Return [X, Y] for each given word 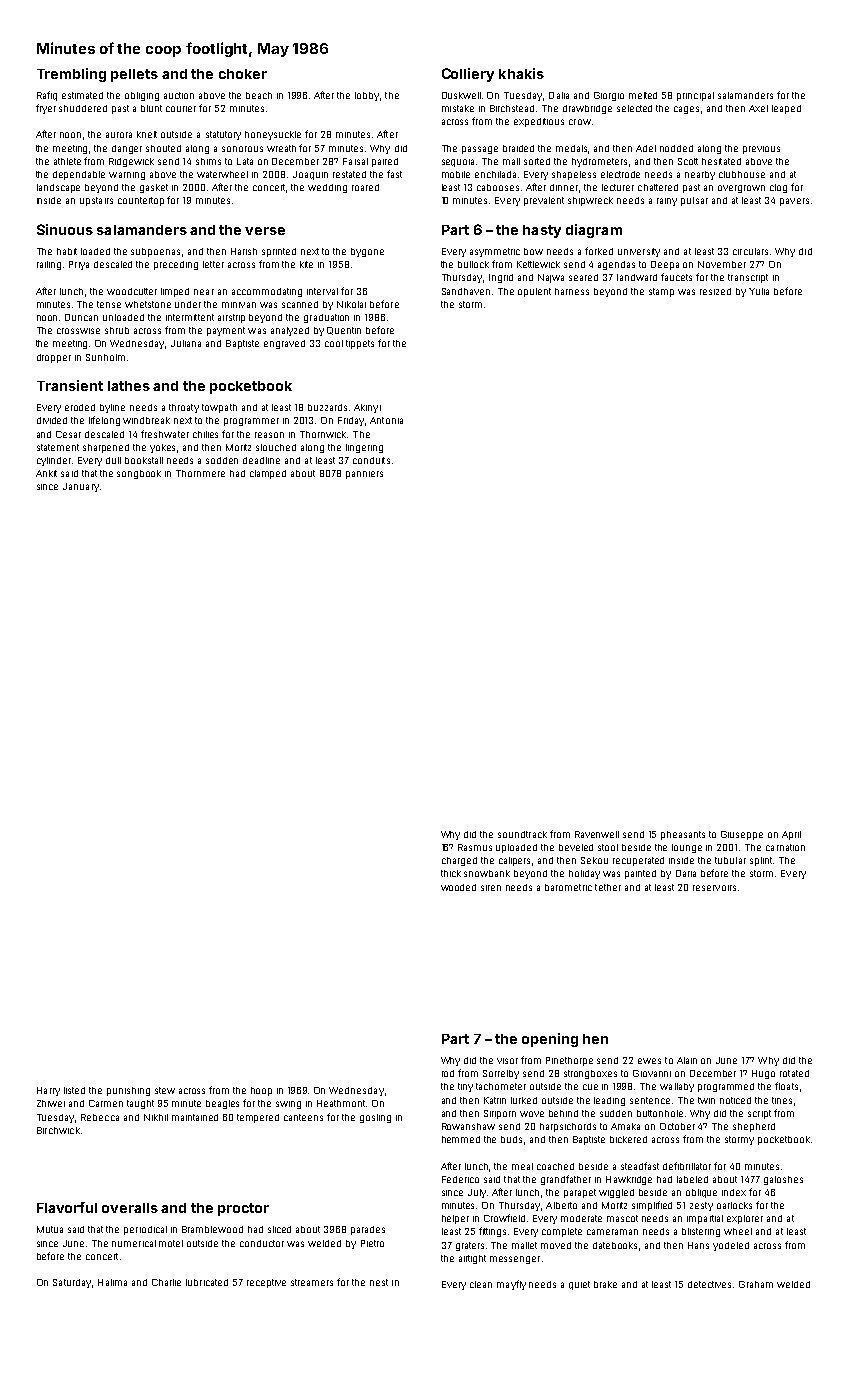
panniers [364, 475]
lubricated [207, 1282]
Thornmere [200, 473]
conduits [371, 460]
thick [451, 873]
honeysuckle [273, 135]
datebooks [615, 1245]
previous [761, 150]
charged [459, 861]
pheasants [683, 835]
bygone [367, 252]
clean [481, 1284]
